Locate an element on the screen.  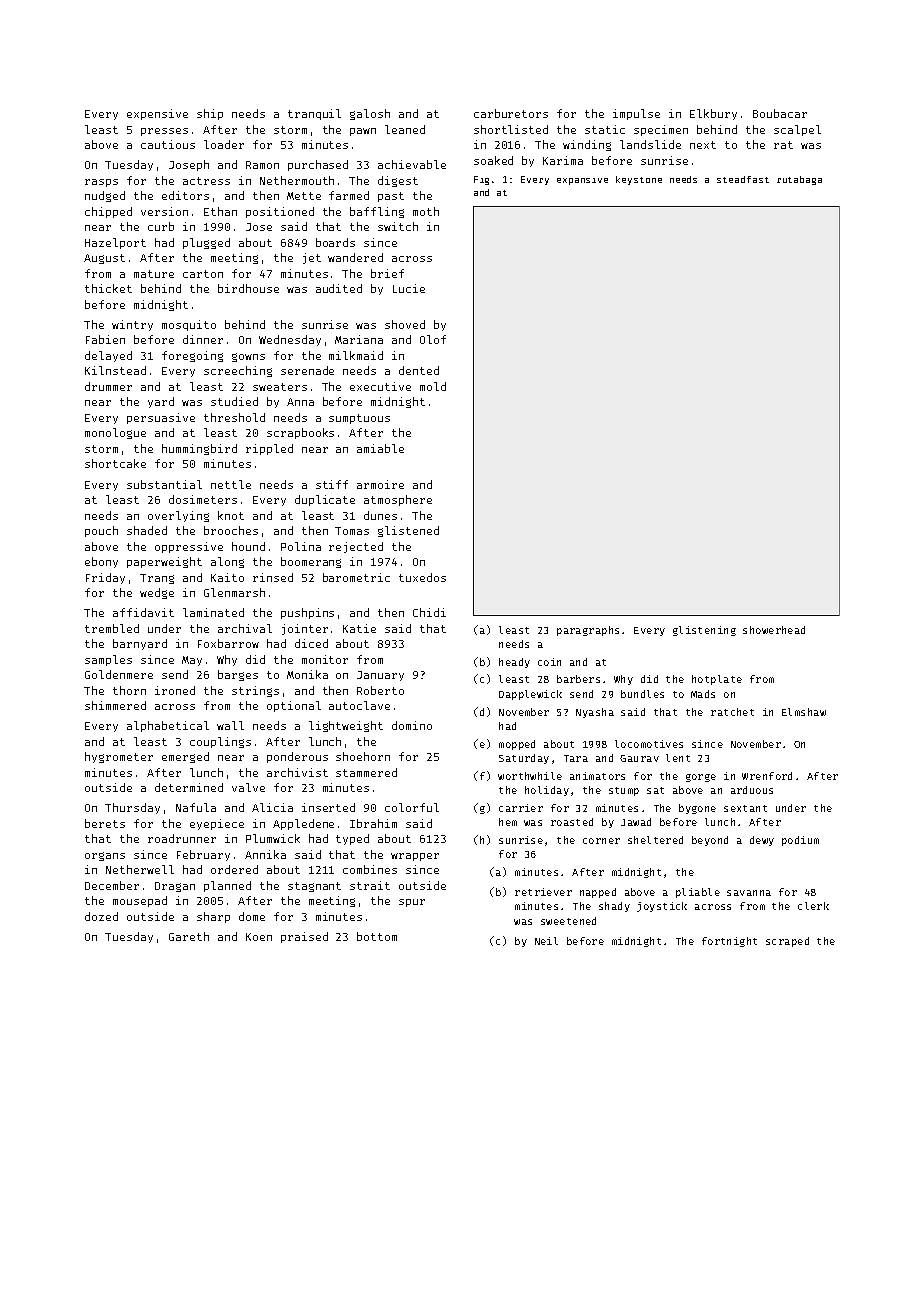
steadfast is located at coordinates (743, 179).
